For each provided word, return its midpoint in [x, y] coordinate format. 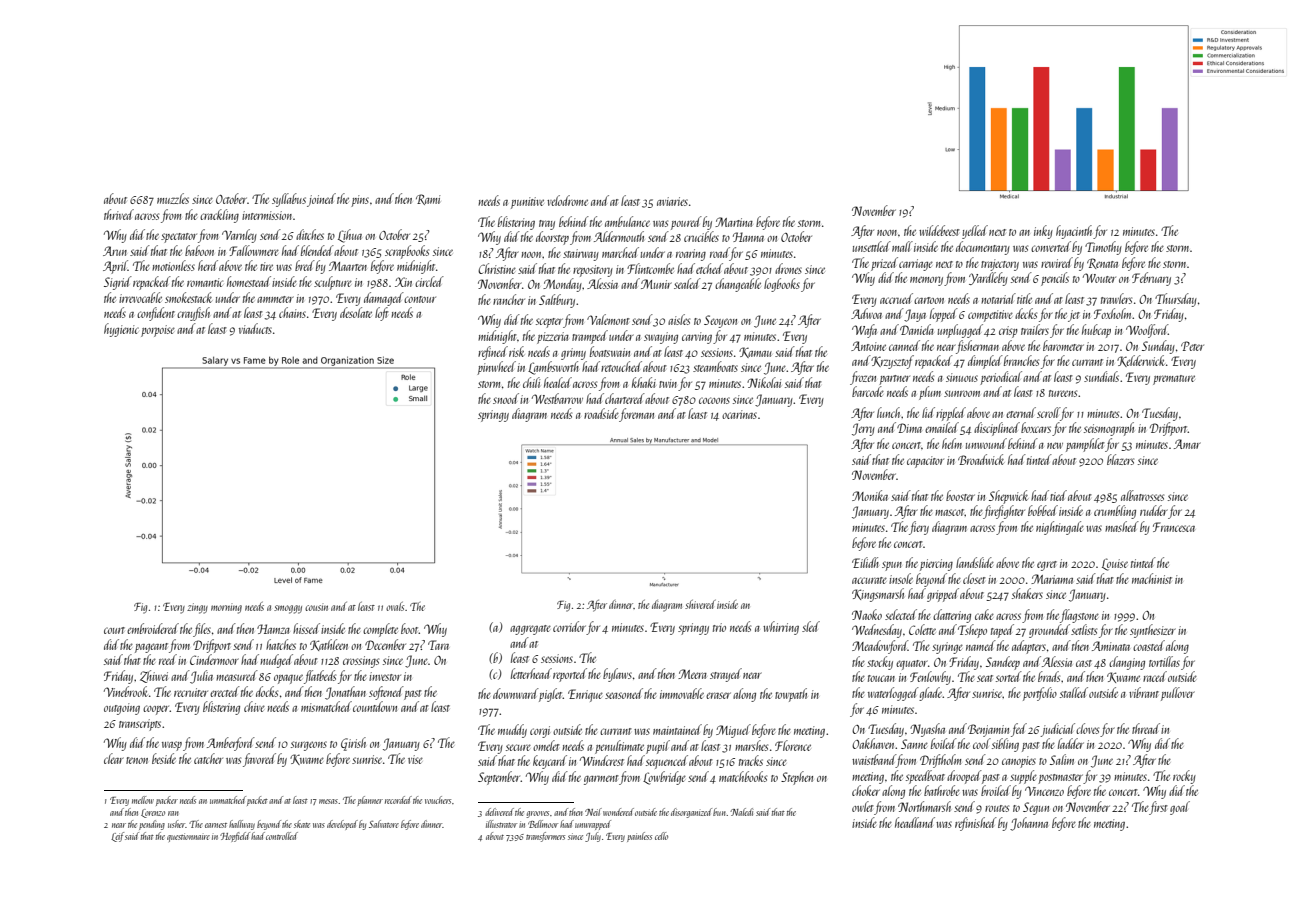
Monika [870, 495]
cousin [316, 608]
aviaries [672, 201]
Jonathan [345, 693]
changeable [738, 285]
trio [719, 627]
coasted [1149, 645]
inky [1043, 232]
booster [960, 495]
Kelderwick [1141, 361]
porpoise [158, 331]
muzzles [173, 198]
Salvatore [384, 824]
